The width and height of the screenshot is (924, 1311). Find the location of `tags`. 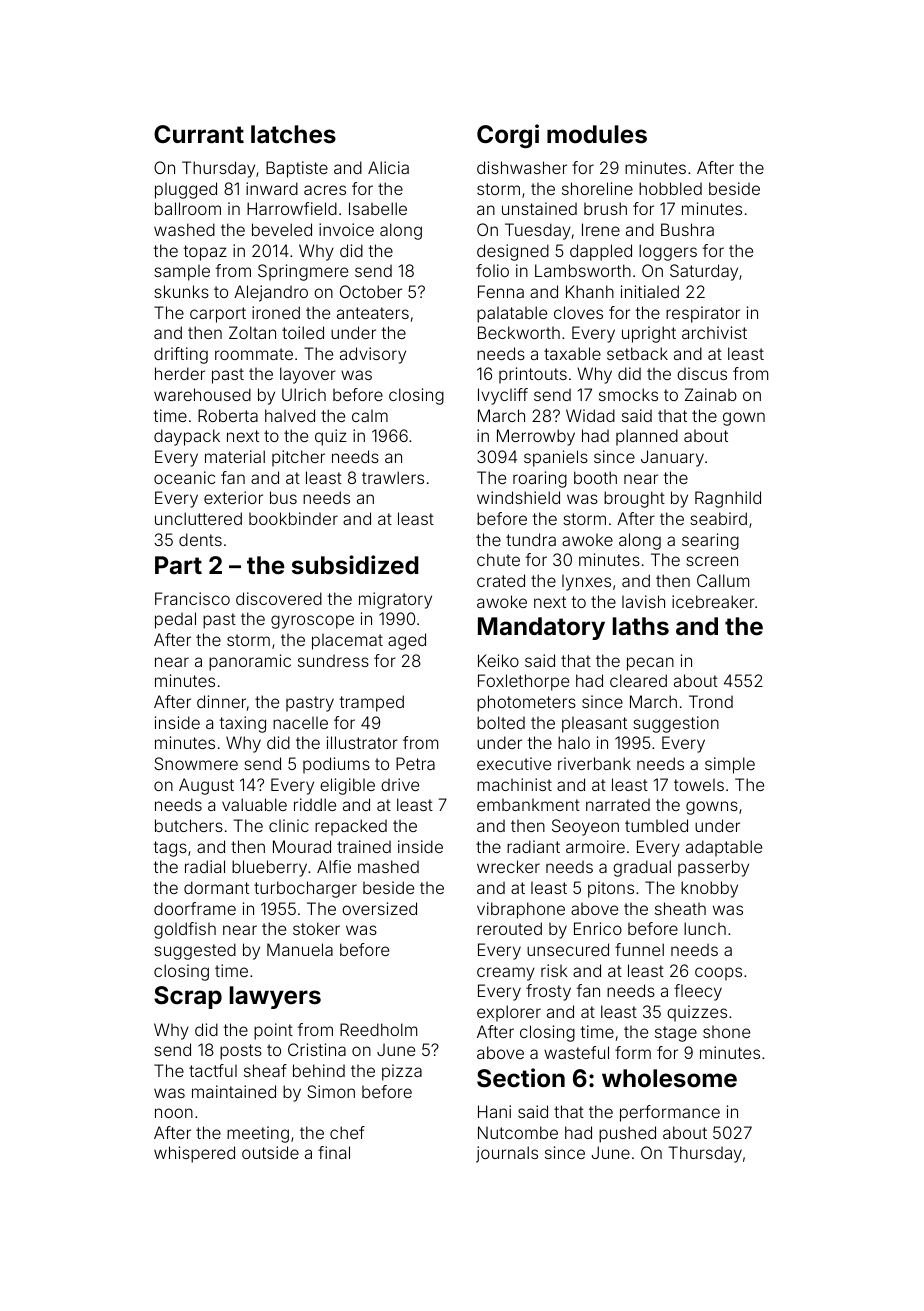

tags is located at coordinates (170, 849).
